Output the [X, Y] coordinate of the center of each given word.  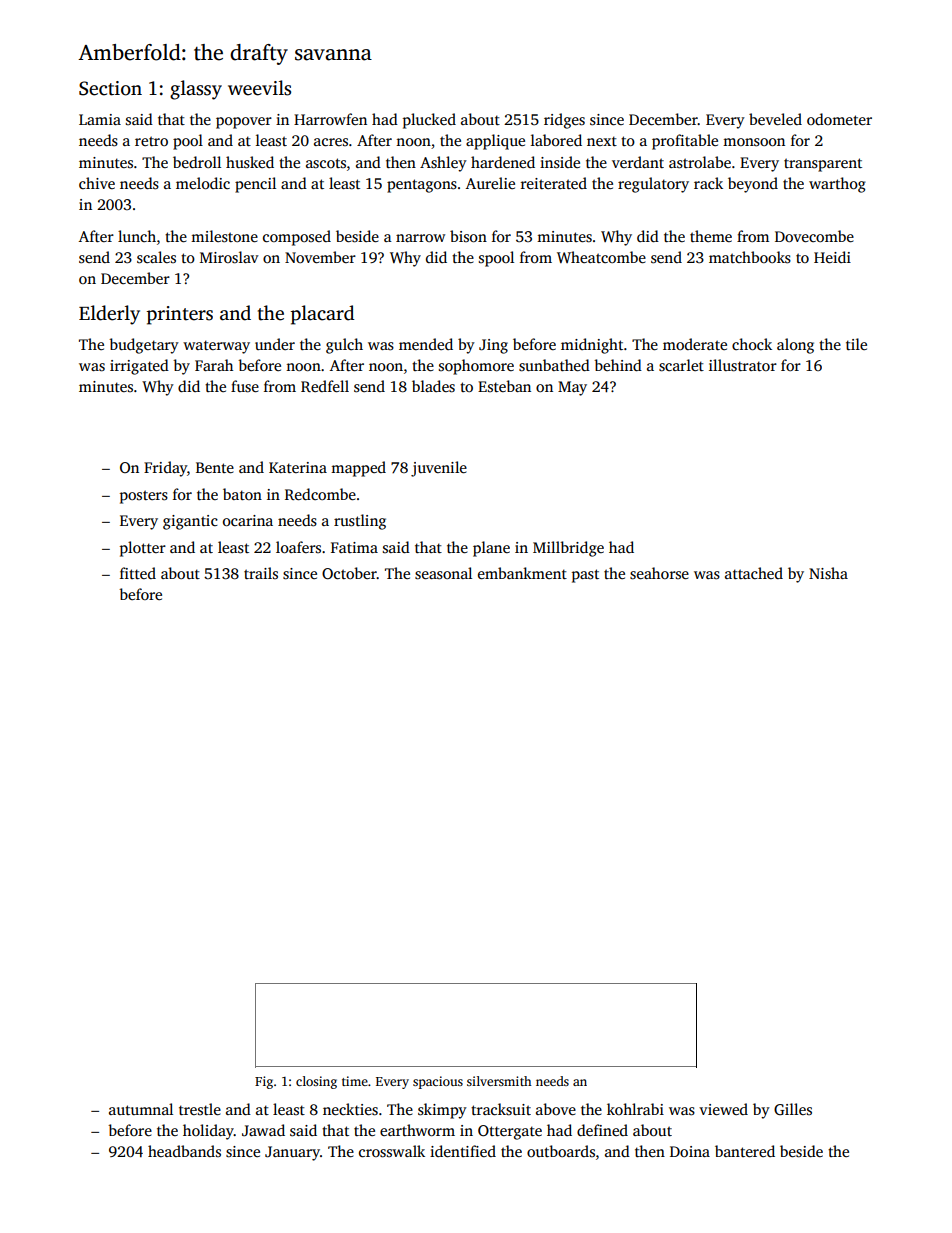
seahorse [659, 573]
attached [754, 573]
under [275, 344]
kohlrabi [635, 1109]
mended [426, 344]
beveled [775, 119]
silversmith [499, 1081]
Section [110, 88]
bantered [745, 1151]
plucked [429, 121]
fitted [138, 573]
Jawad [263, 1130]
